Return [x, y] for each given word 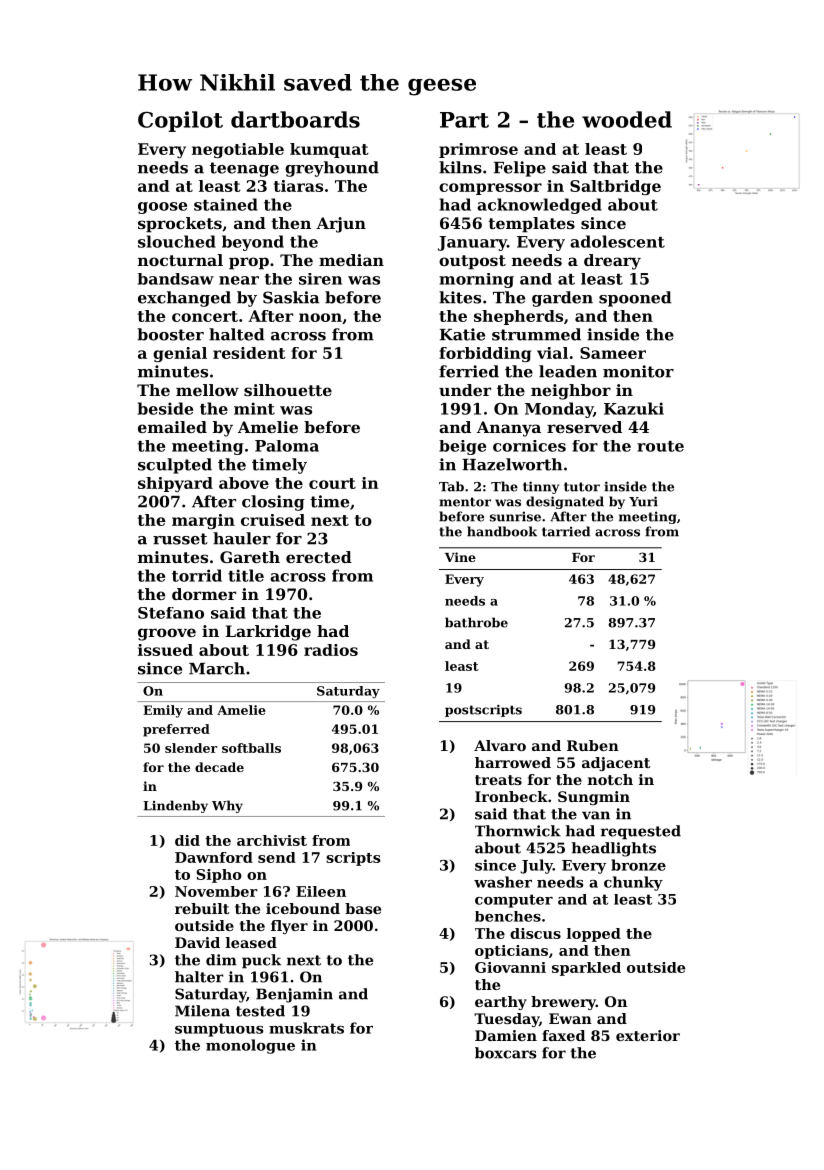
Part [464, 120]
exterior [648, 1035]
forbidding [485, 354]
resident [249, 353]
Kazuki [634, 408]
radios [331, 650]
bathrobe [476, 622]
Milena [202, 1011]
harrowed [513, 762]
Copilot [180, 121]
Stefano [171, 613]
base [363, 908]
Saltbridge [615, 187]
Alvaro [500, 745]
